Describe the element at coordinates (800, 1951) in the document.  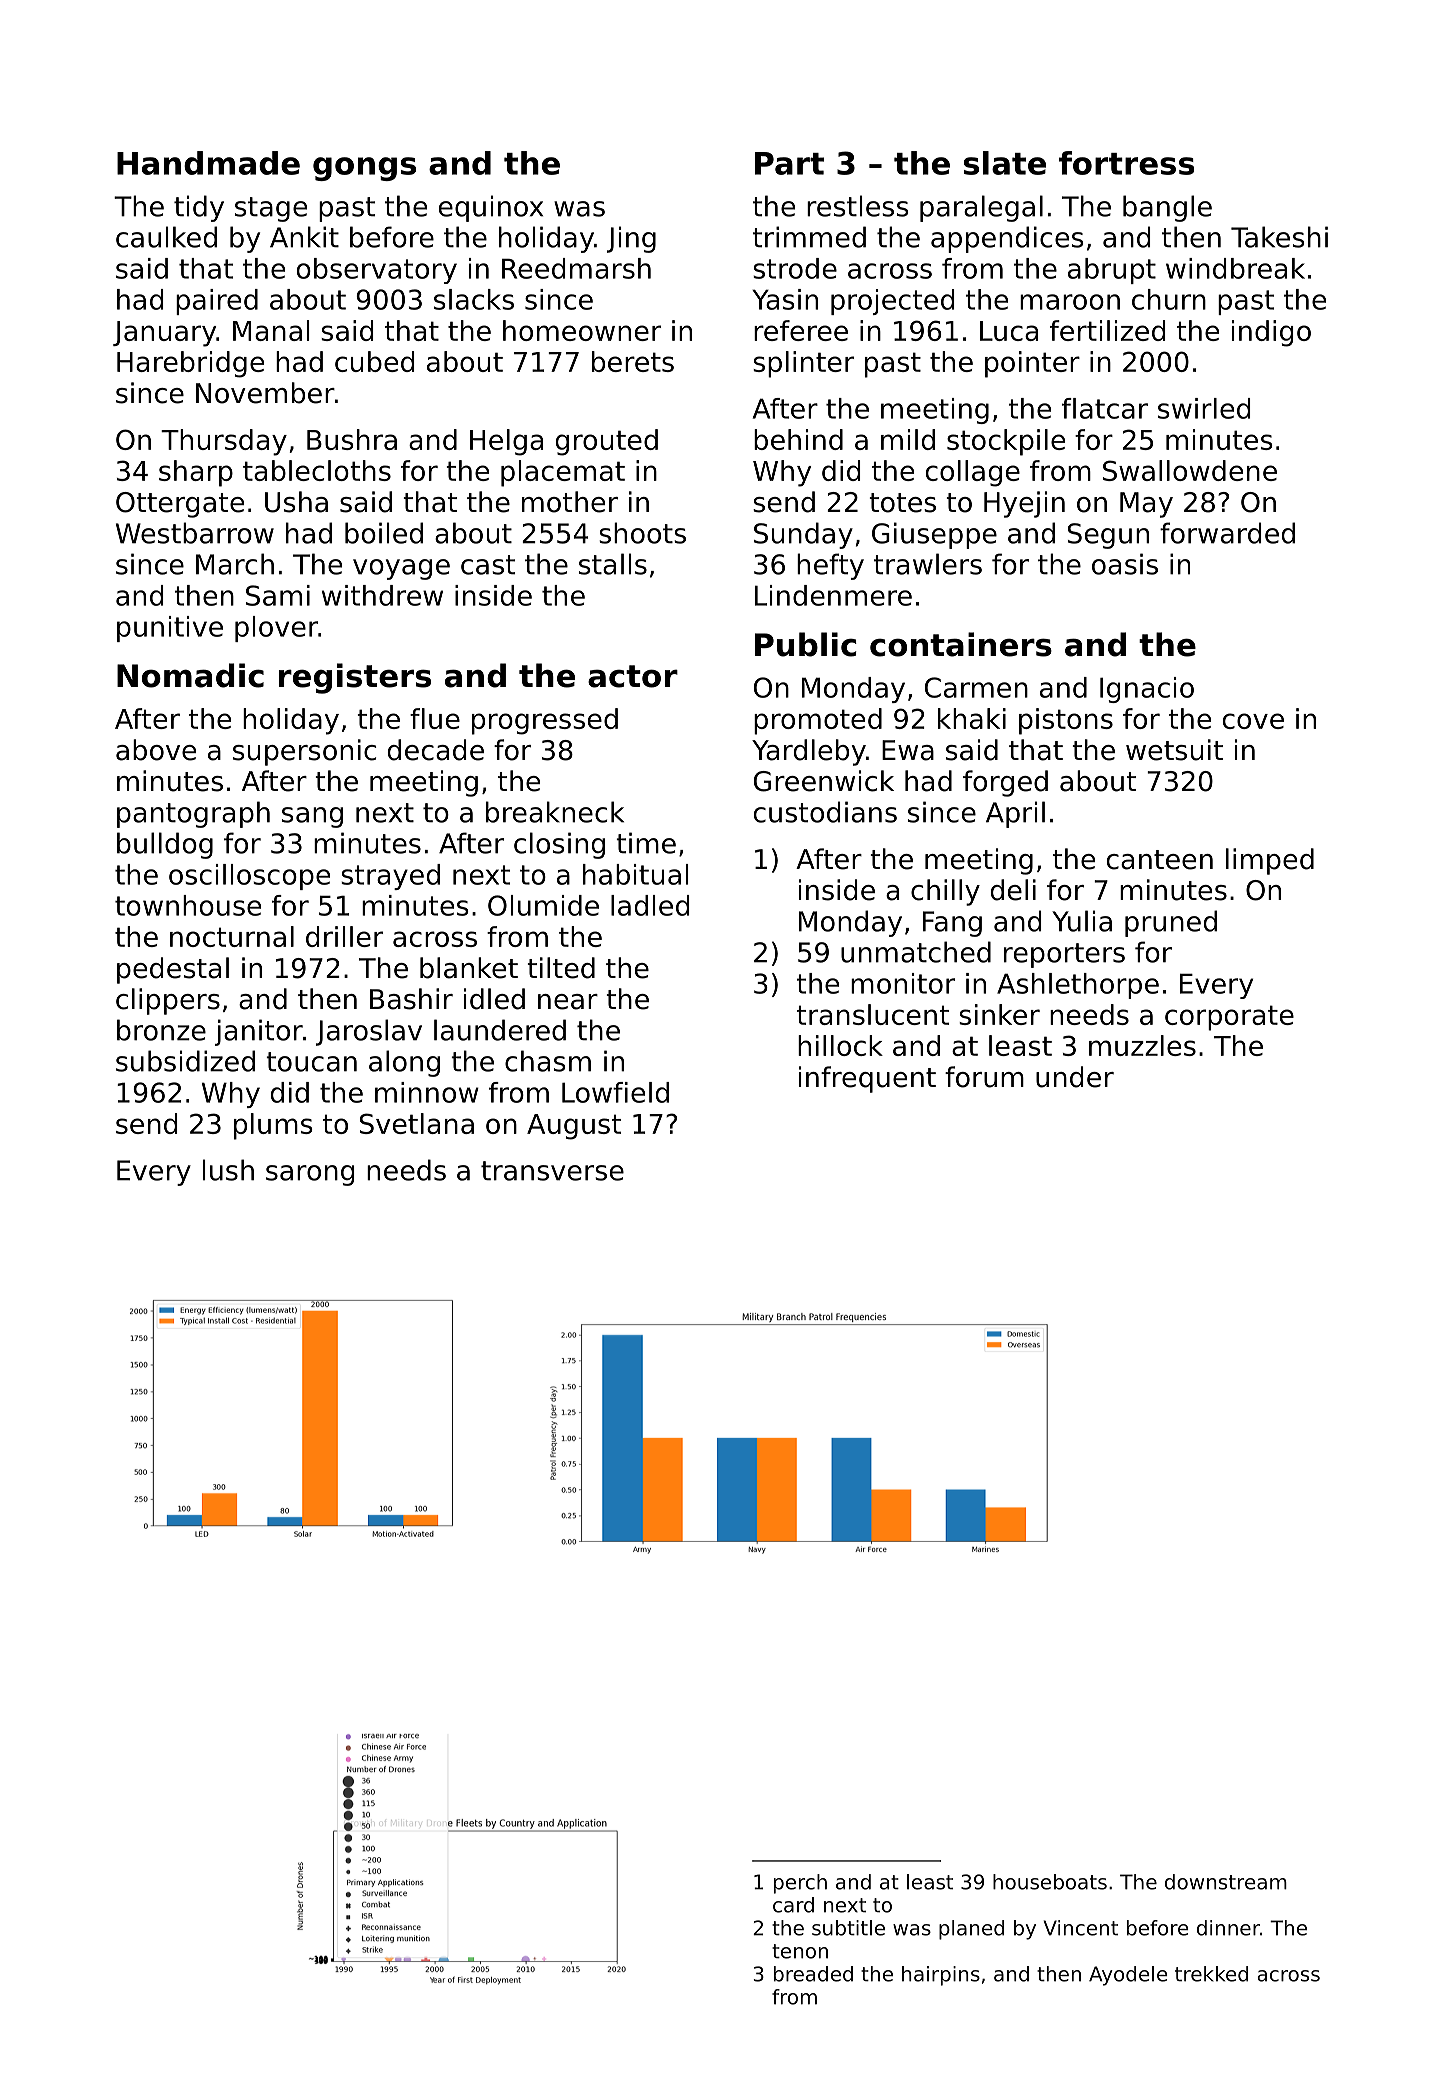
I see `tenon` at that location.
